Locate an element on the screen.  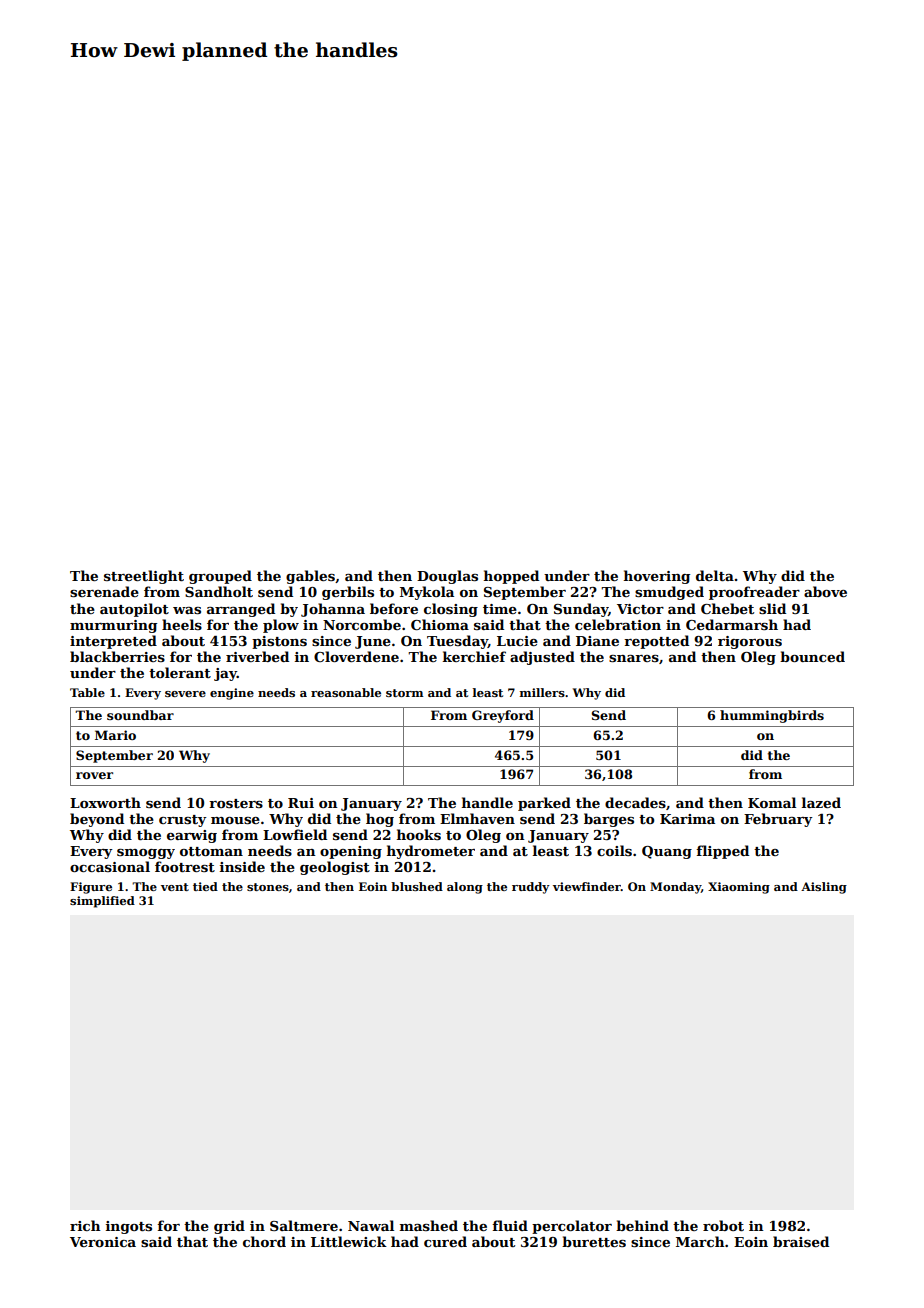
simplified is located at coordinates (102, 902).
